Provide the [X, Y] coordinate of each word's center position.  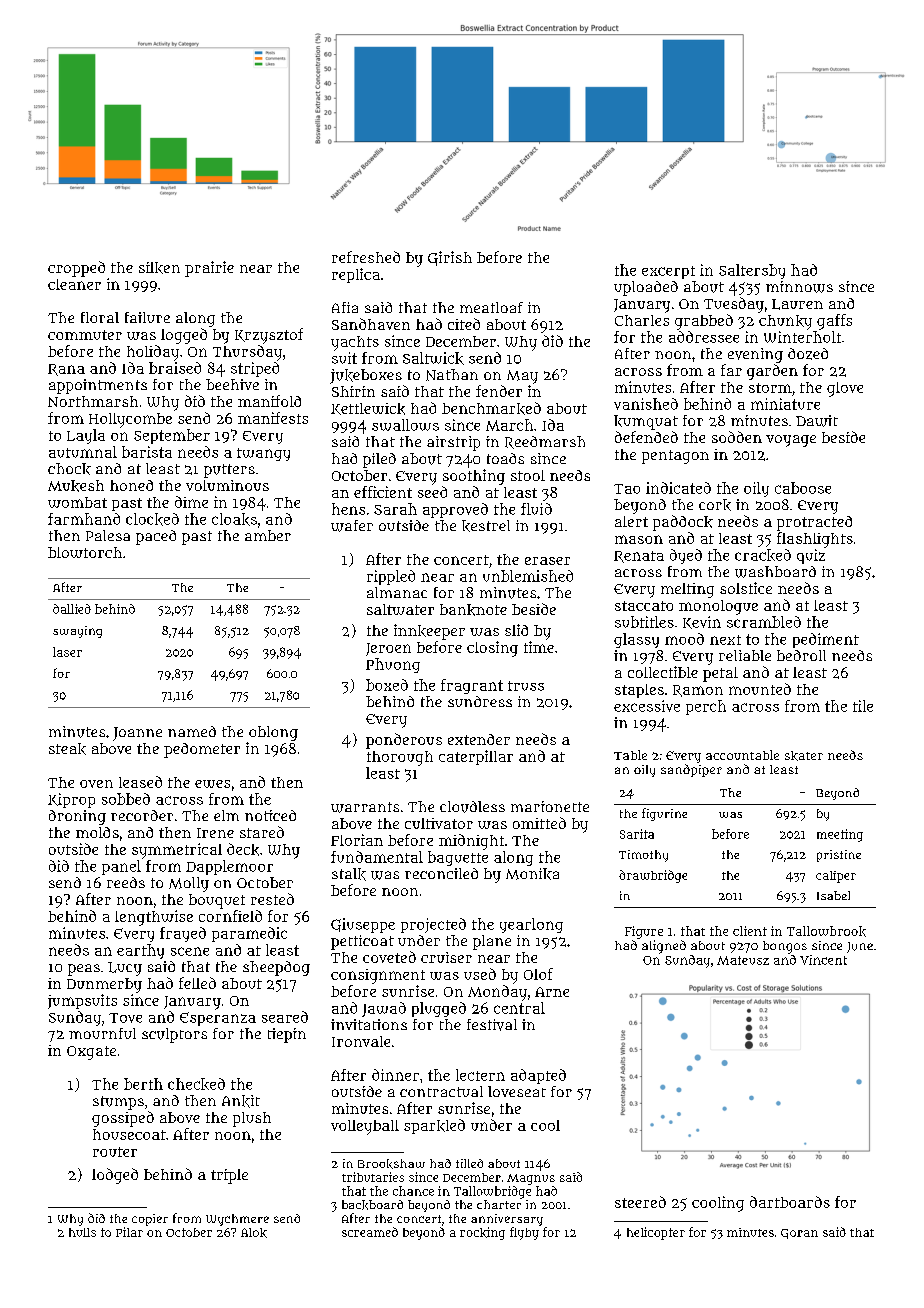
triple [229, 1176]
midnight [471, 842]
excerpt [668, 272]
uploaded [646, 288]
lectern [480, 1075]
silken [159, 268]
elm [226, 815]
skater [804, 756]
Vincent [823, 960]
